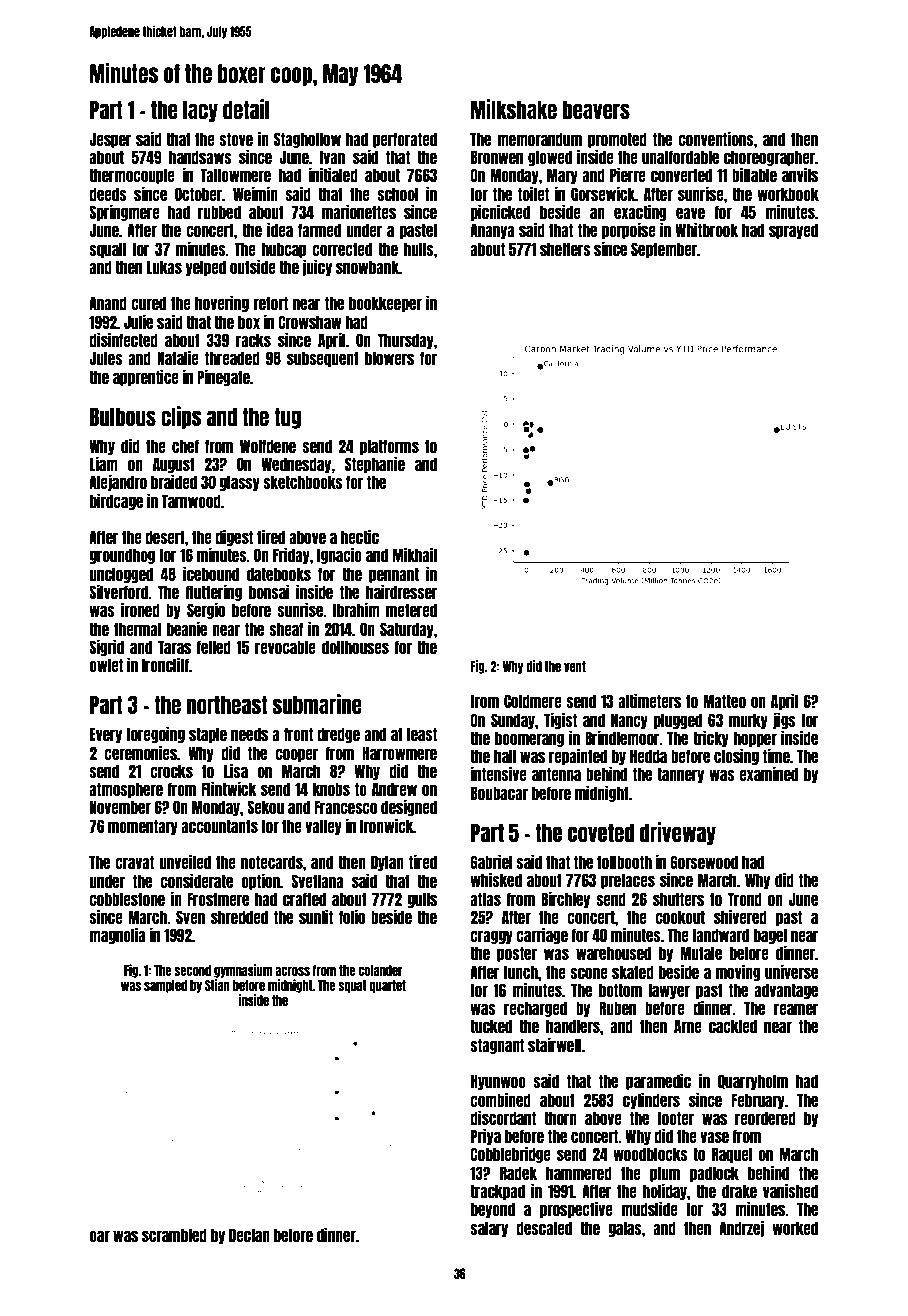 This screenshot has width=908, height=1316. Describe the element at coordinates (625, 1229) in the screenshot. I see `galas` at that location.
